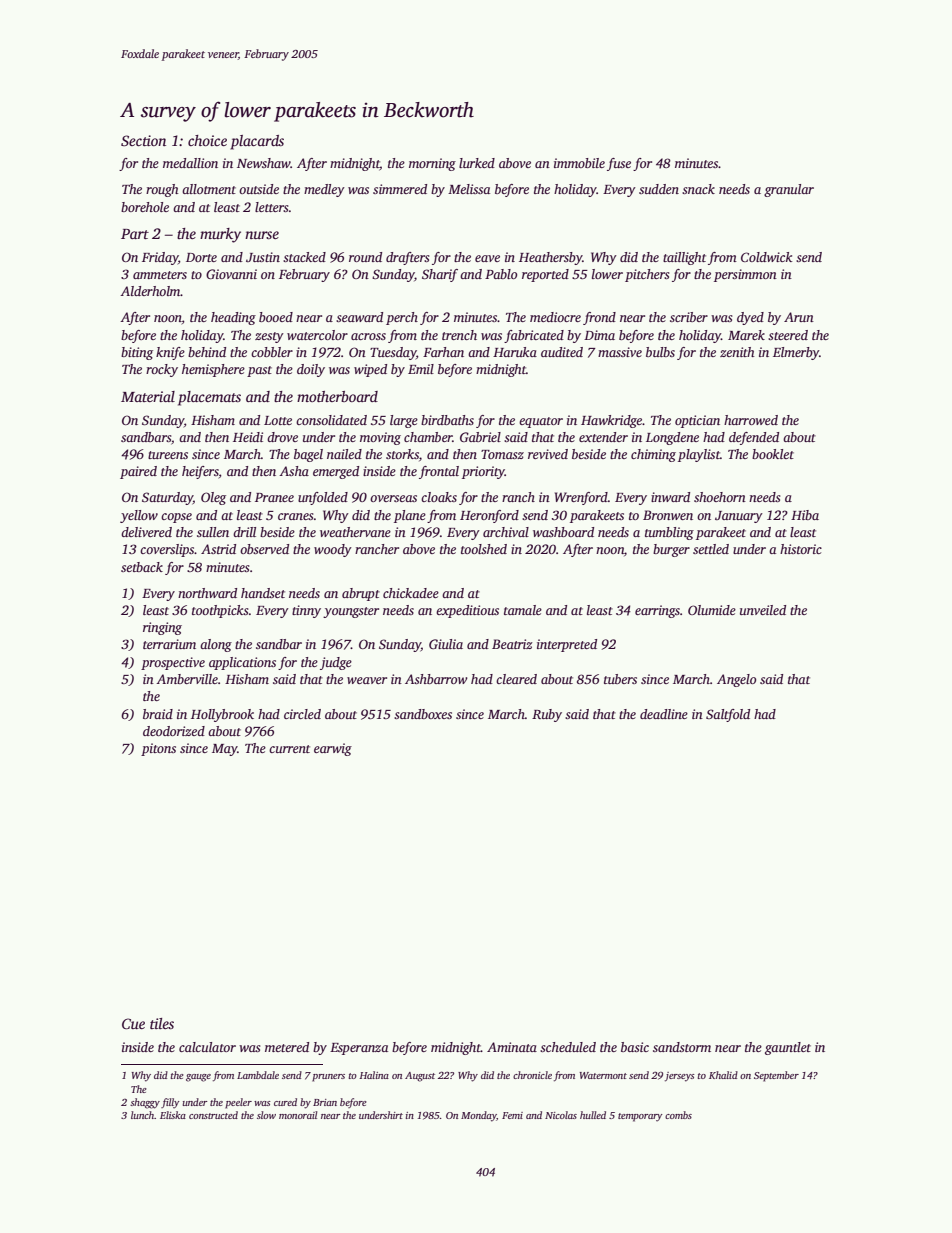  What do you see at coordinates (436, 679) in the image?
I see `Ashbarrow` at bounding box center [436, 679].
